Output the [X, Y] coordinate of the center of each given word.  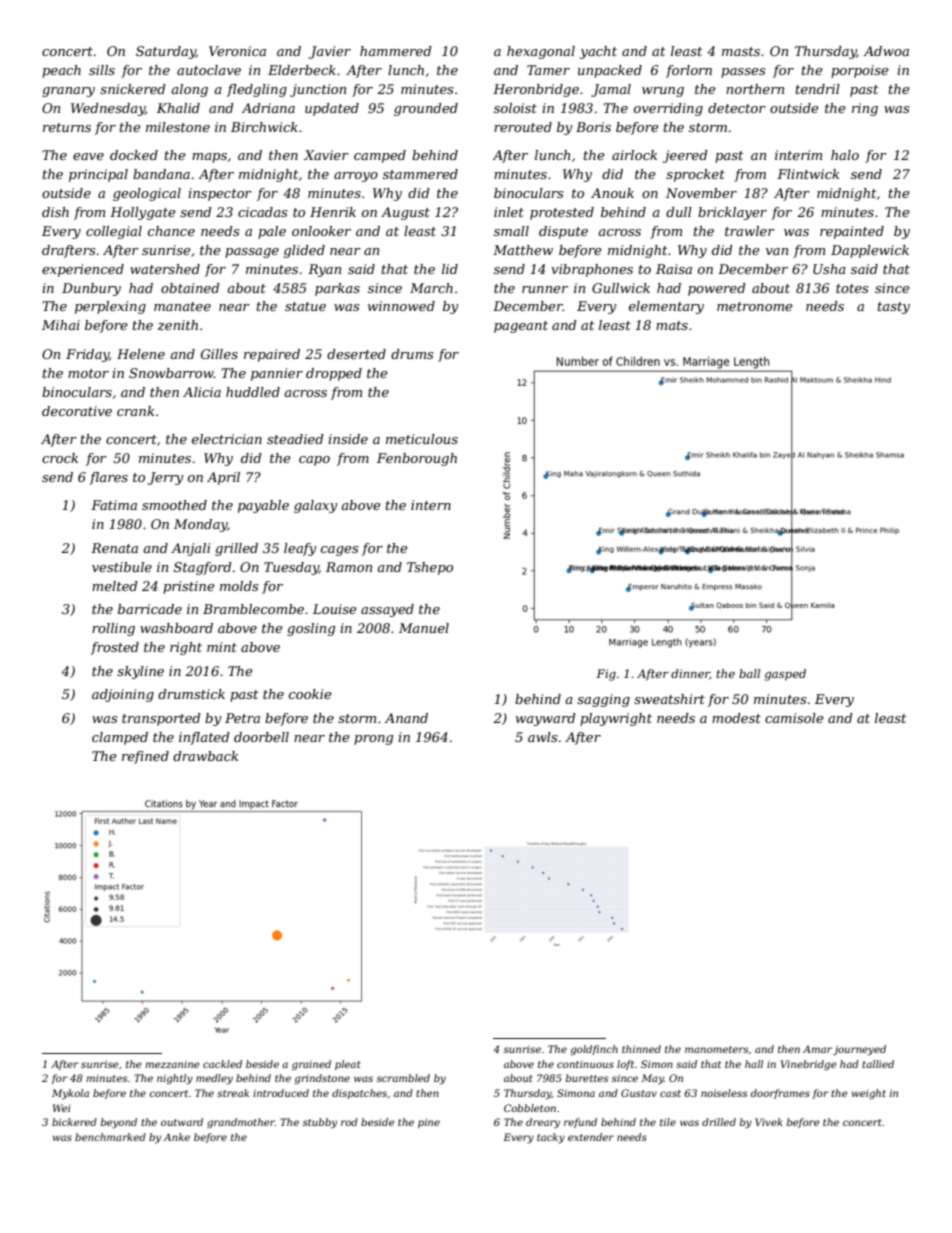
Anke [177, 1137]
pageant [521, 327]
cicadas [262, 212]
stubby [320, 1123]
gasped [785, 675]
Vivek [769, 1122]
